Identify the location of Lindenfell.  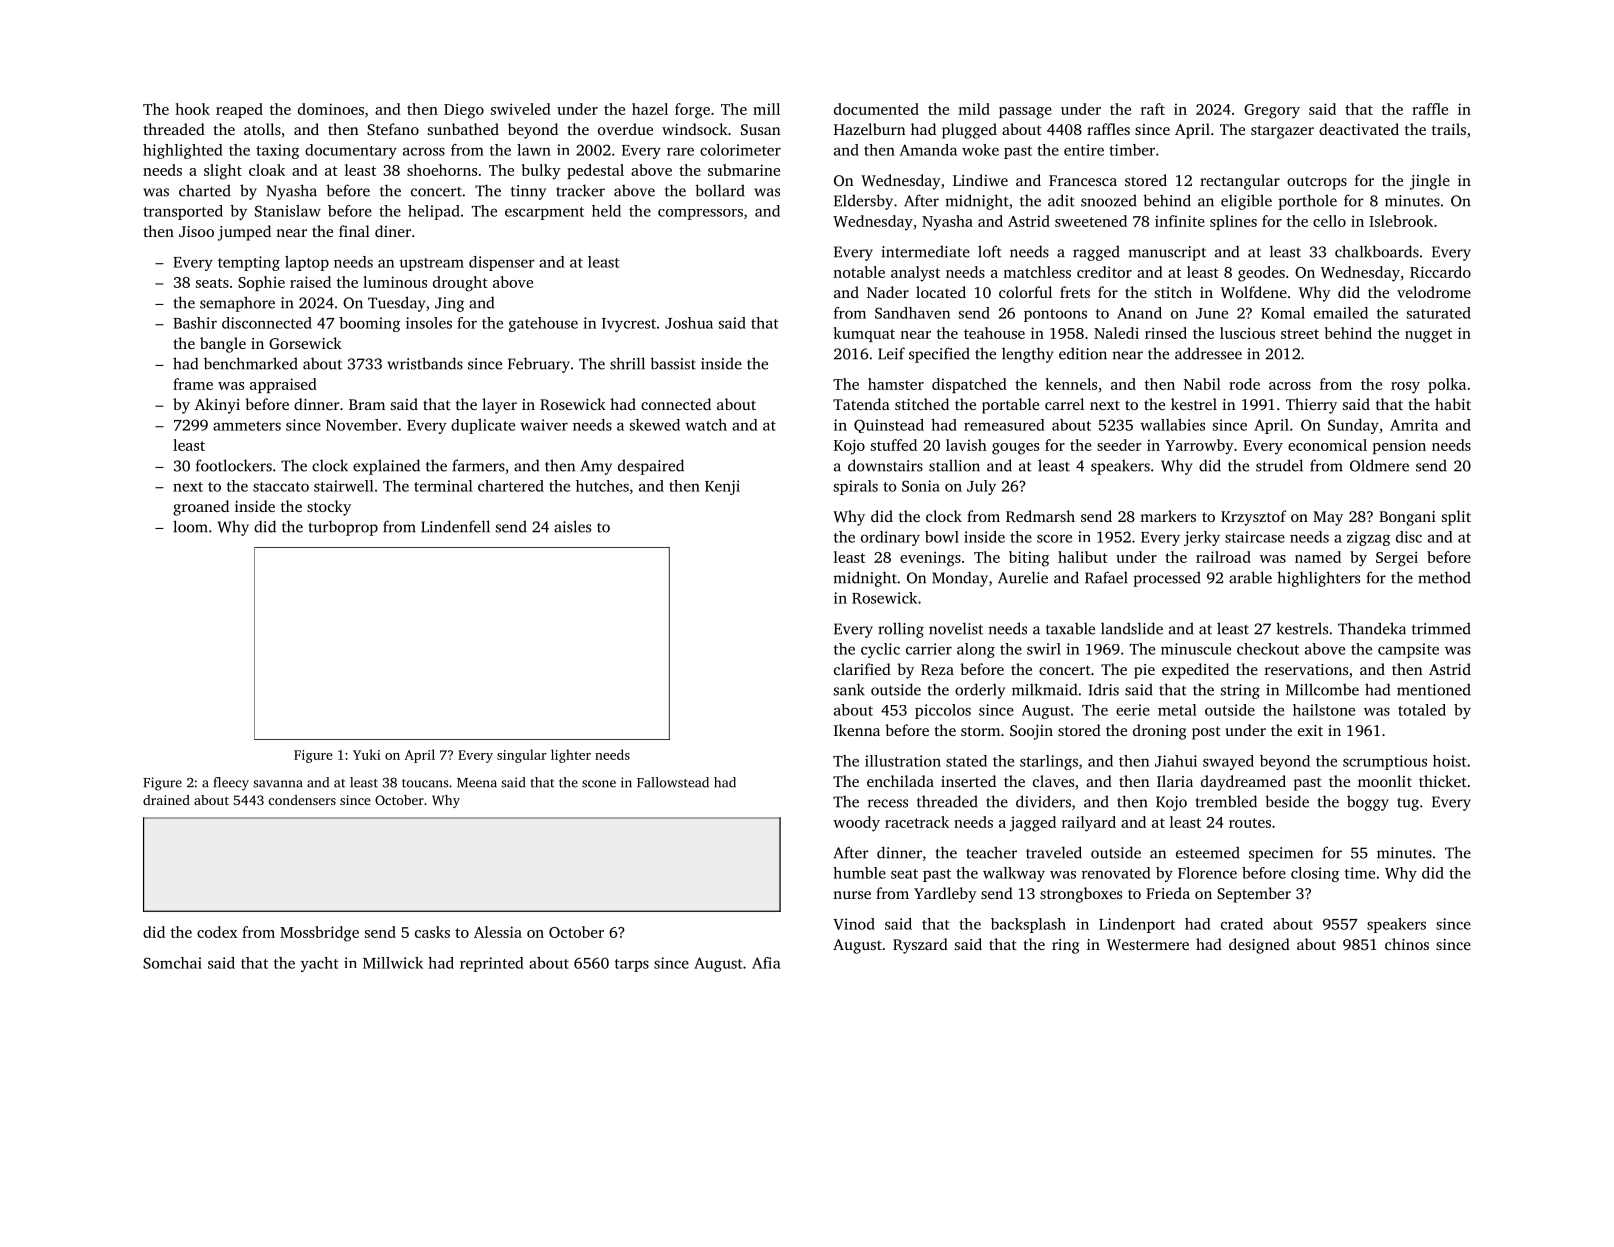
(455, 526).
